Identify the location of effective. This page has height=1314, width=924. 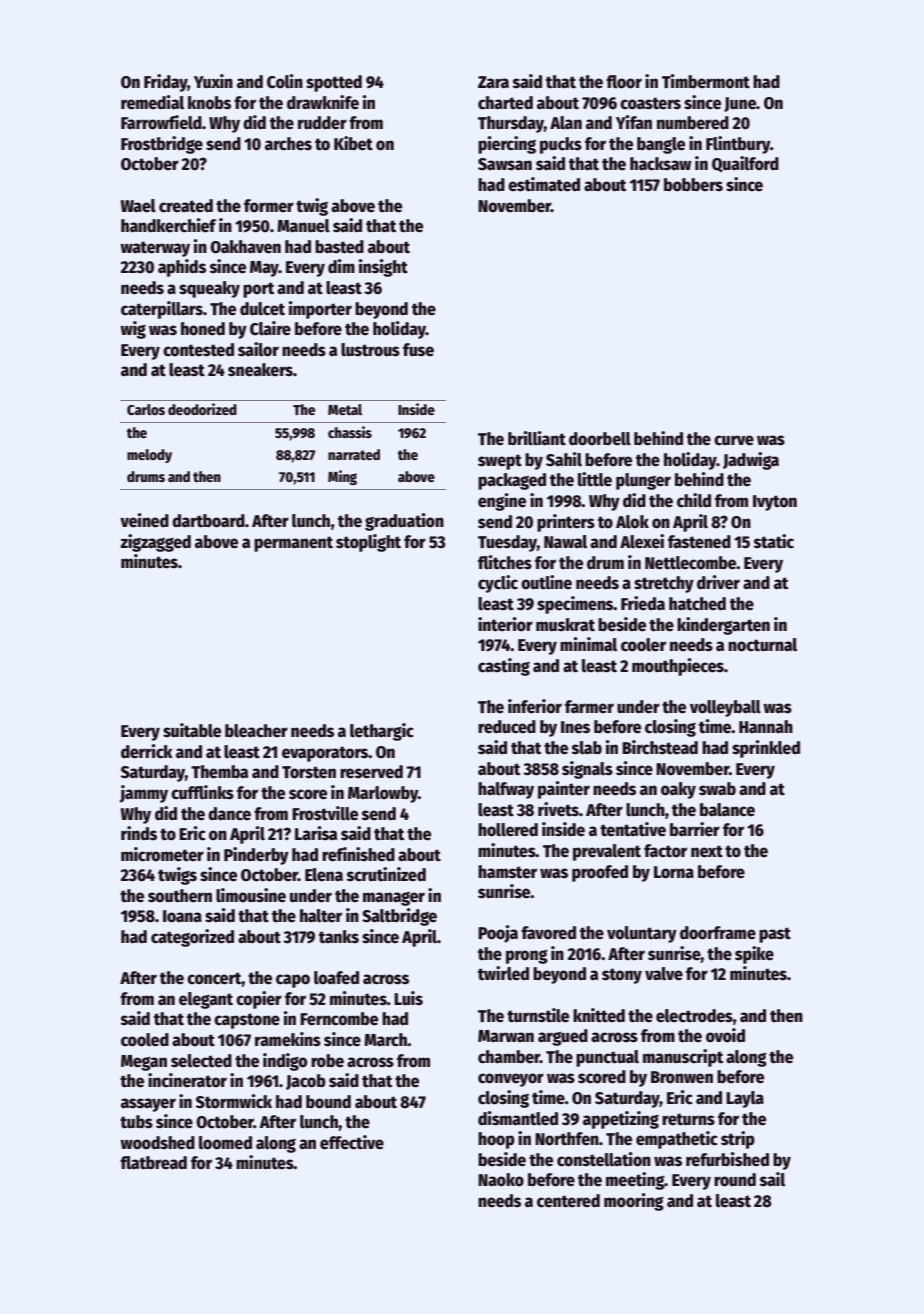
(352, 1142).
